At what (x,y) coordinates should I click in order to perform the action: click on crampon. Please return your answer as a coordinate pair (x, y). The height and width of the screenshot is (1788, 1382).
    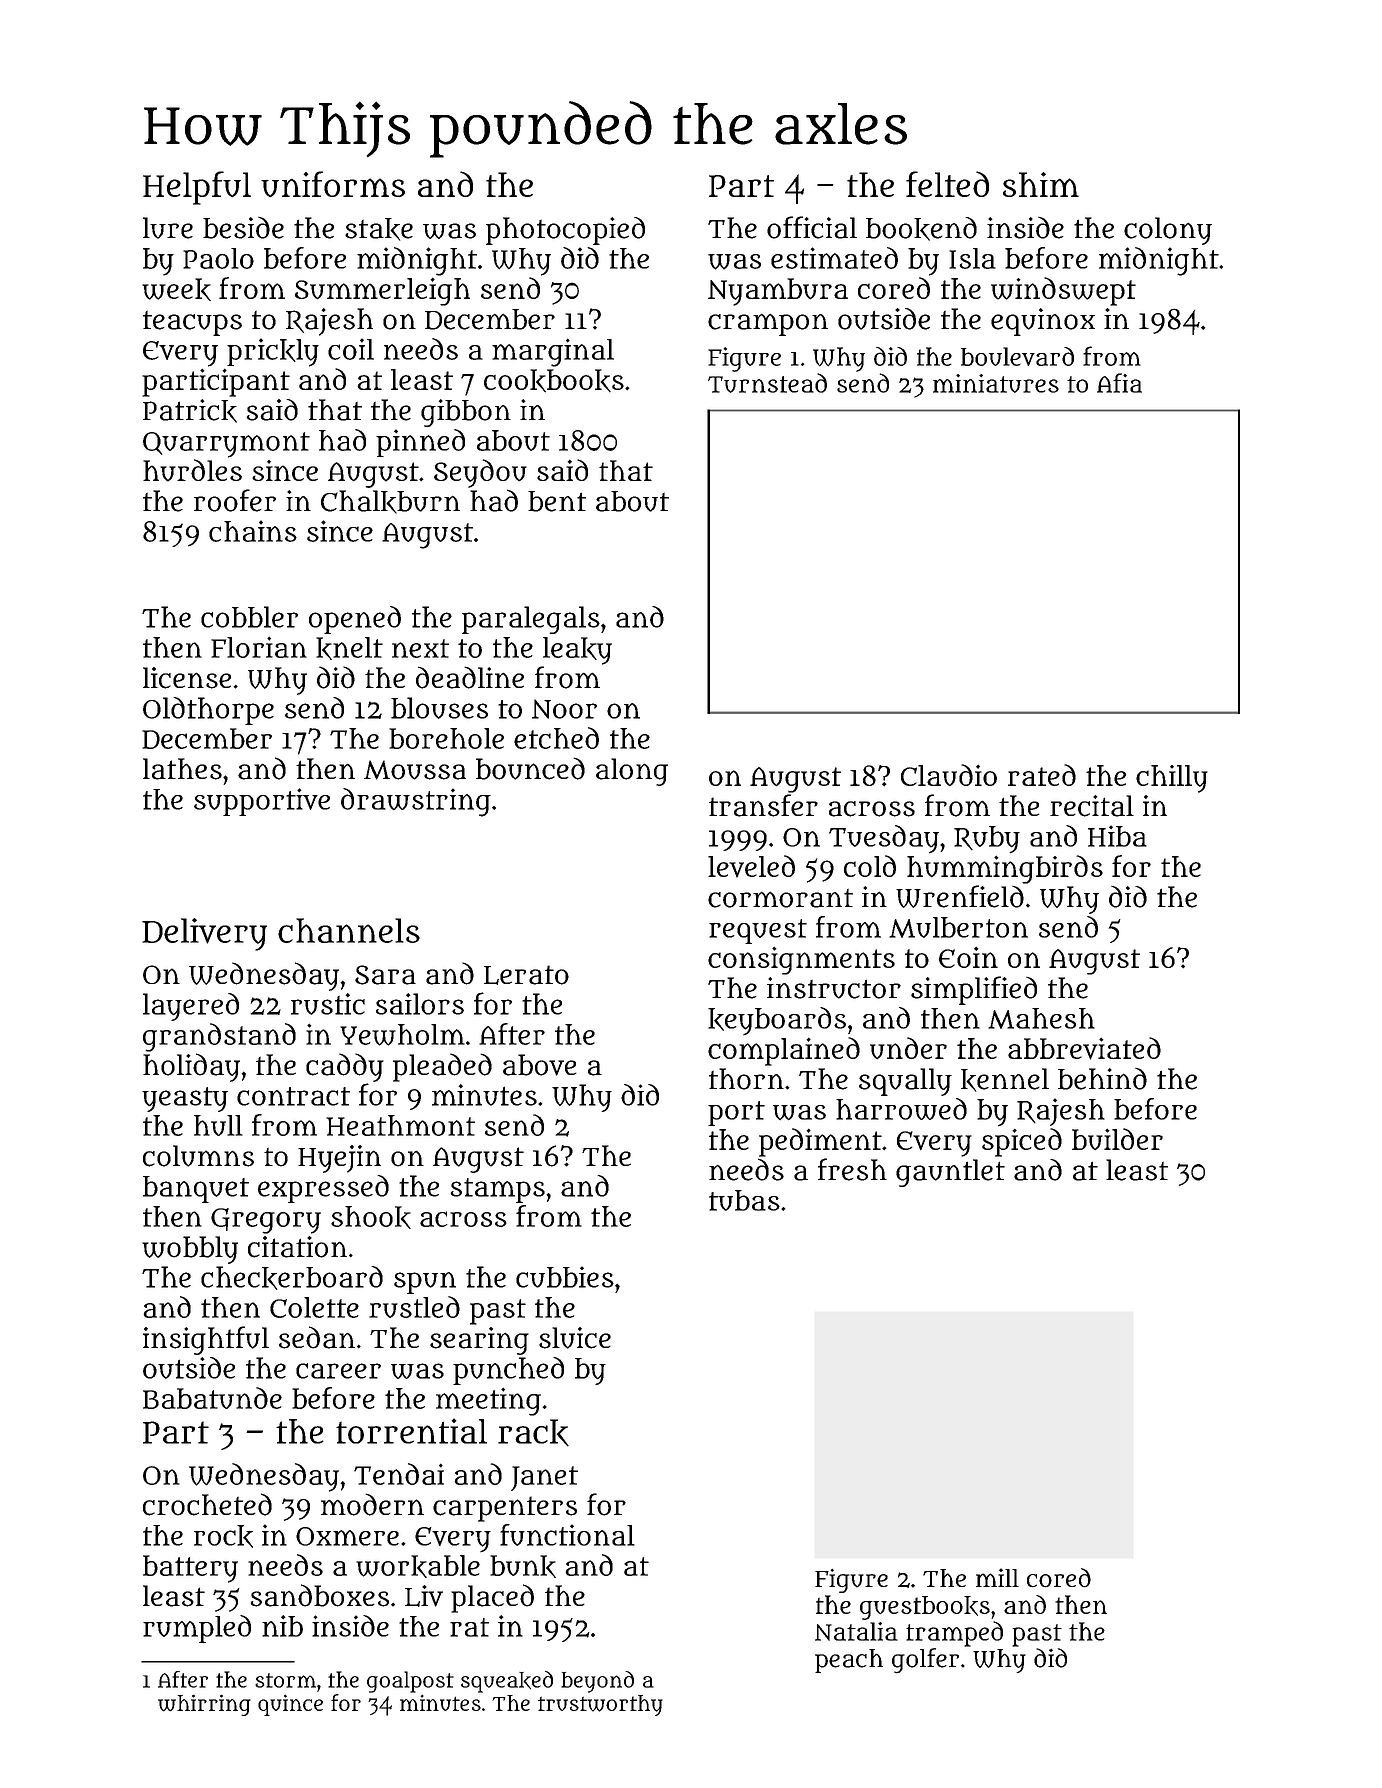
    Looking at the image, I should click on (768, 325).
